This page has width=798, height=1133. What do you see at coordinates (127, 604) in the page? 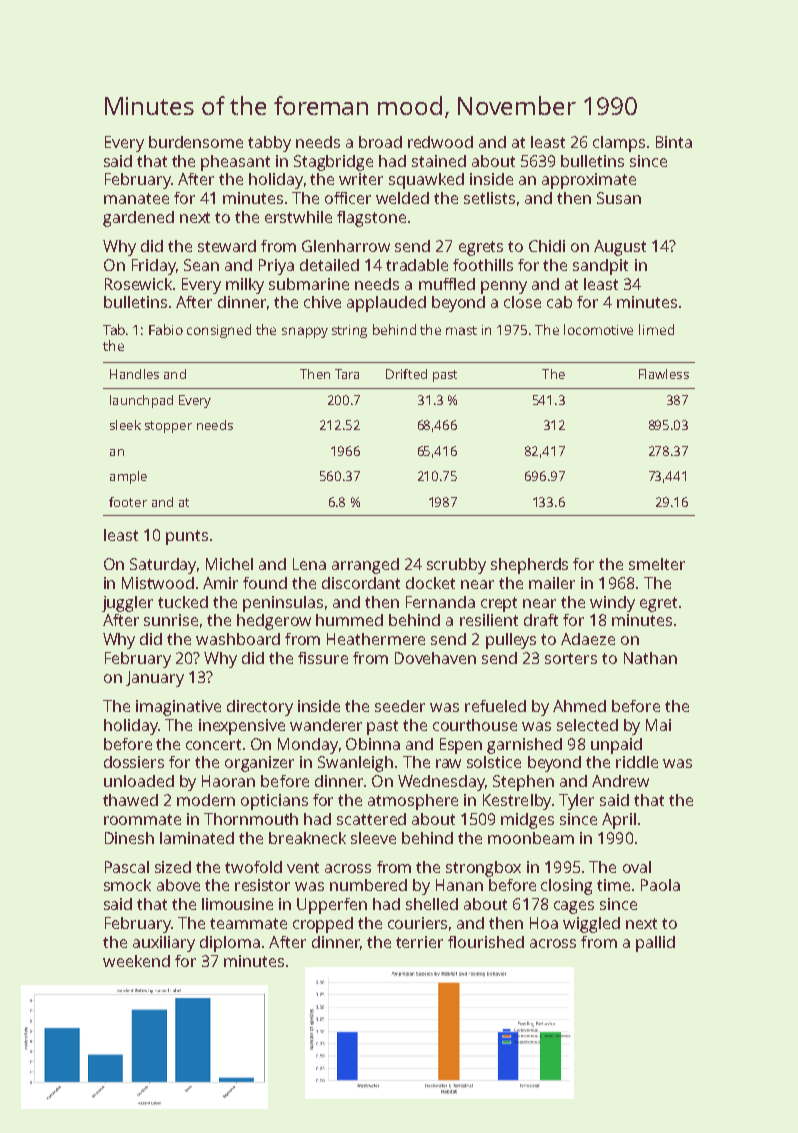
I see `juggler` at bounding box center [127, 604].
